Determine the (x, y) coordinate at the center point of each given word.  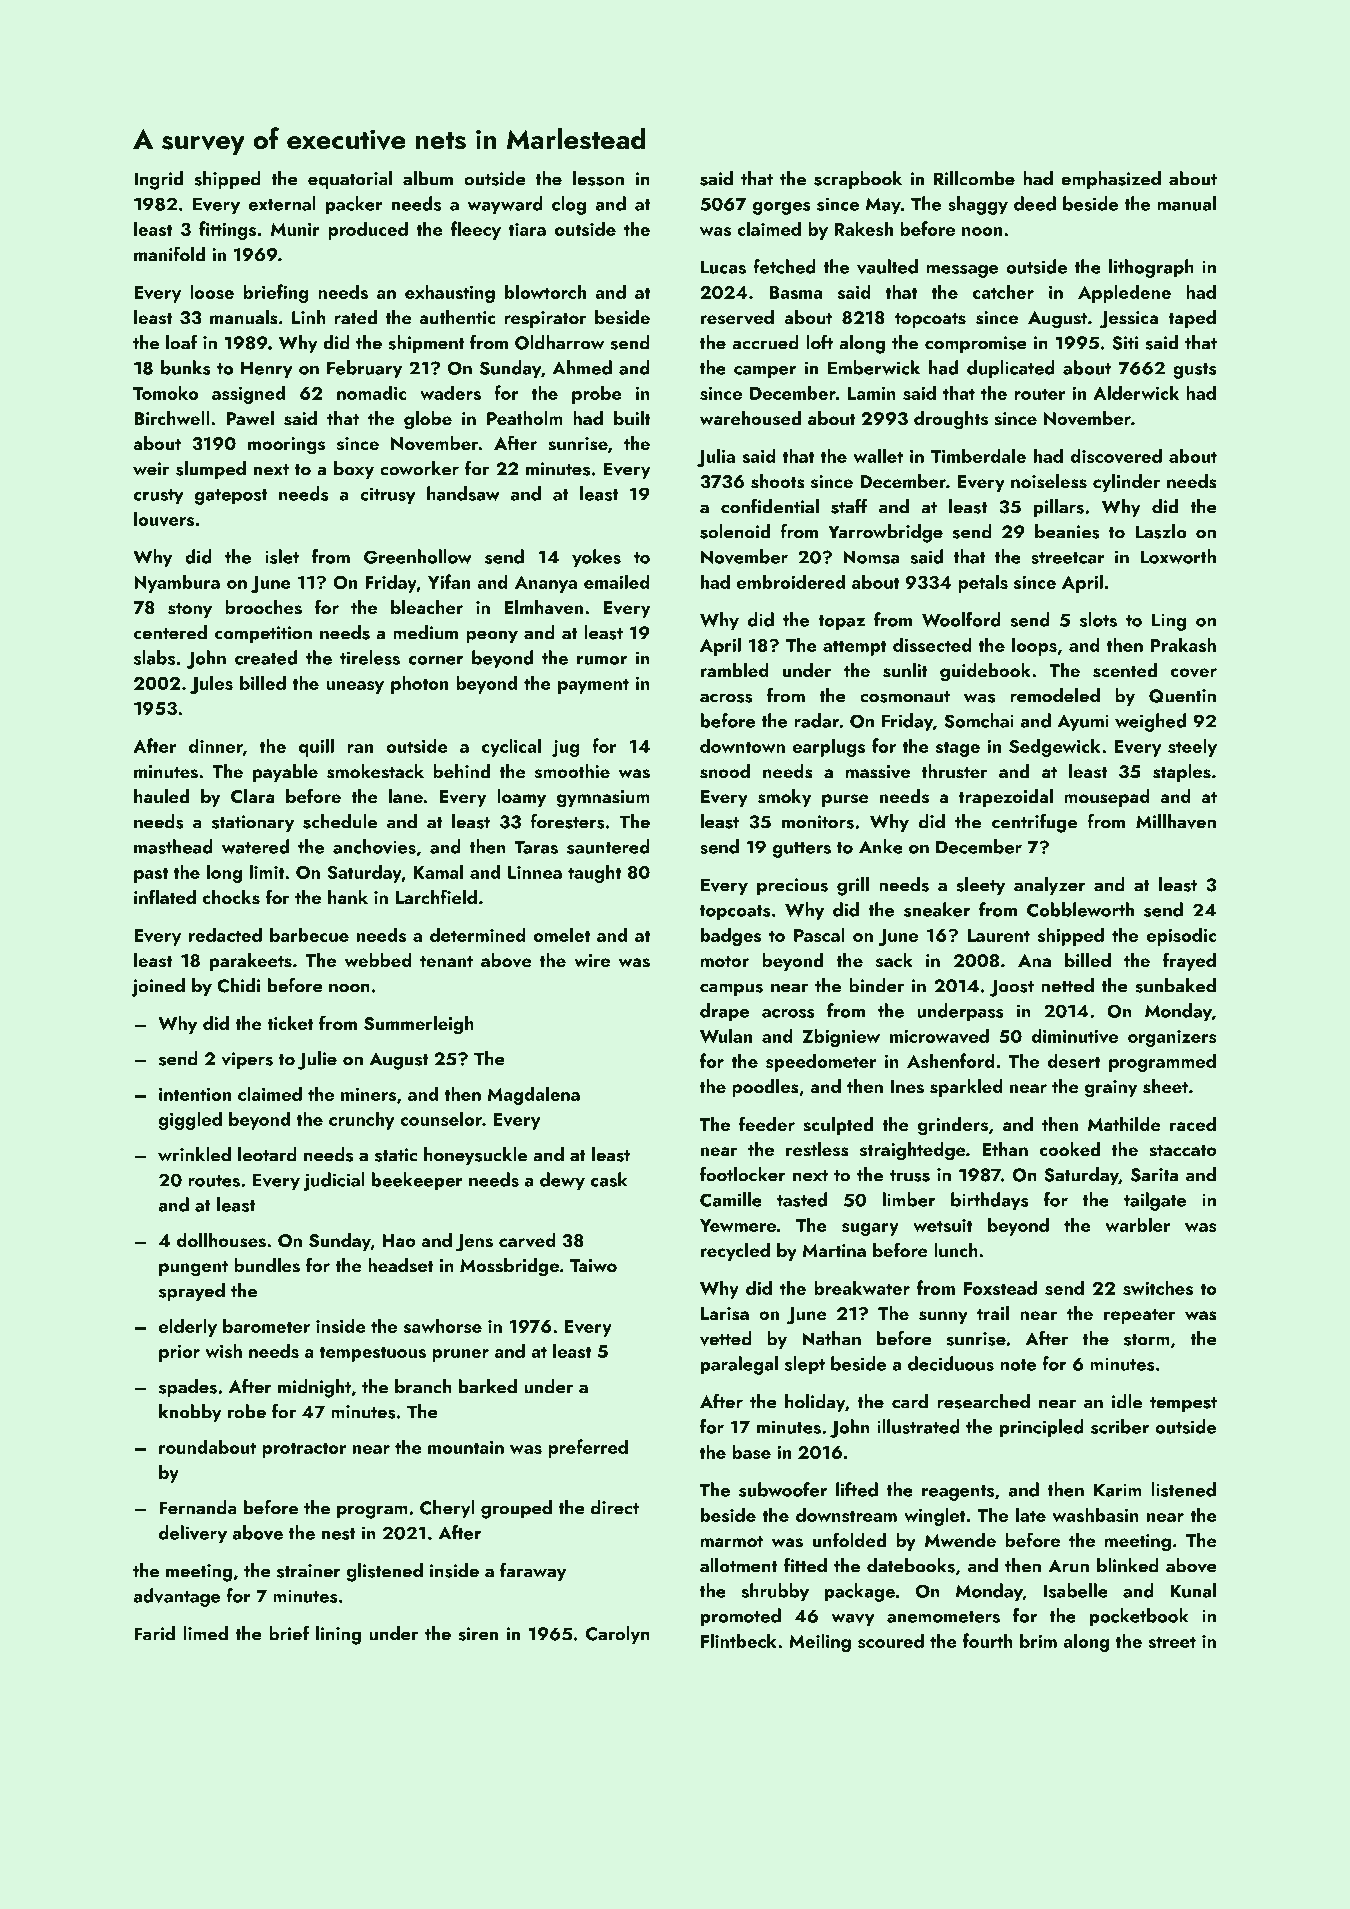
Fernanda (198, 1507)
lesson (598, 178)
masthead (173, 846)
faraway (533, 1572)
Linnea (535, 872)
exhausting (450, 293)
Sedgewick (1054, 747)
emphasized (1111, 180)
